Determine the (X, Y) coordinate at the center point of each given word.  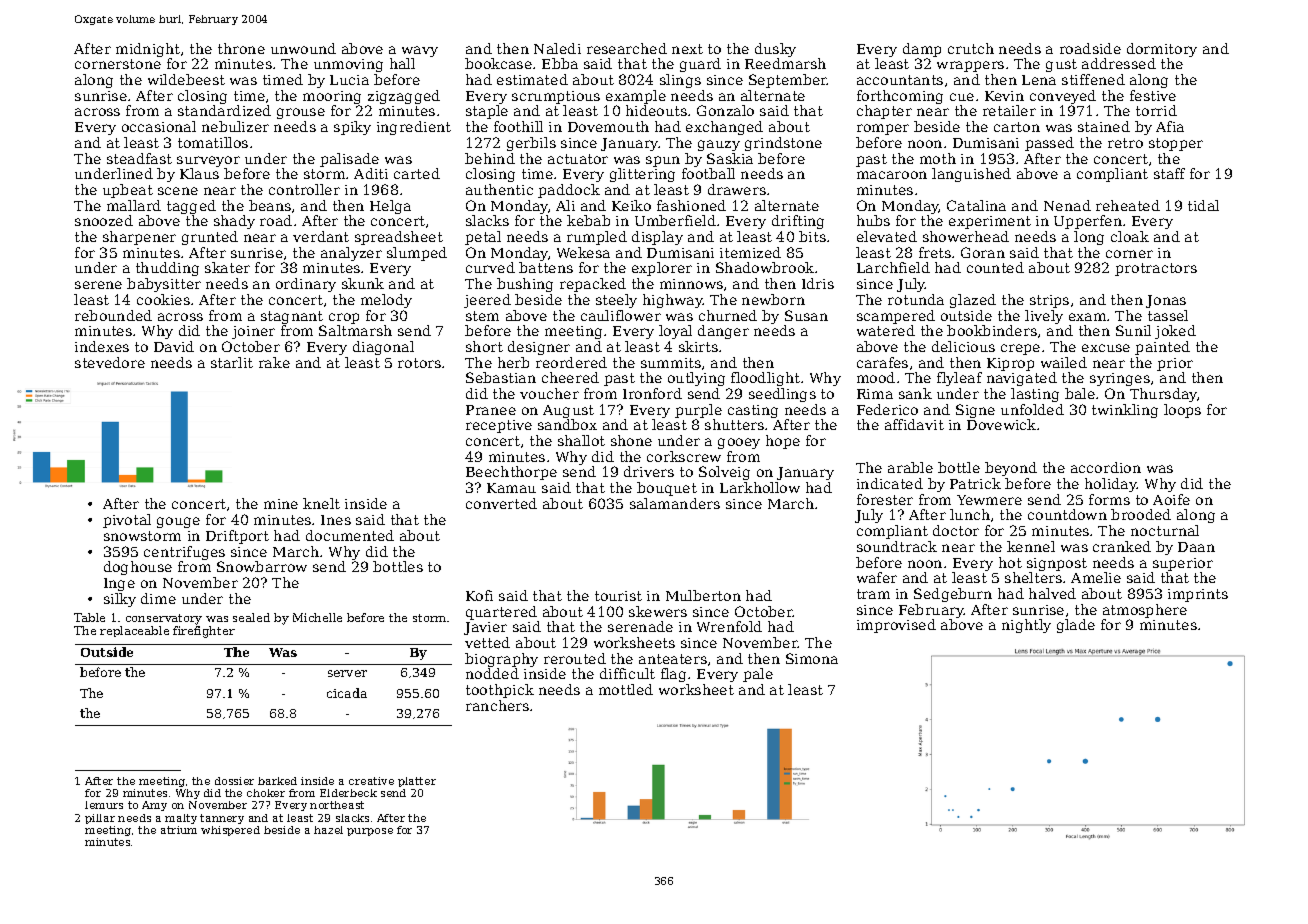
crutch (971, 48)
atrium (179, 830)
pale (758, 675)
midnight (148, 50)
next (687, 49)
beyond (1011, 469)
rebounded (113, 315)
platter (417, 782)
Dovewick (1001, 424)
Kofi (479, 595)
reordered (571, 362)
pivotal (127, 521)
